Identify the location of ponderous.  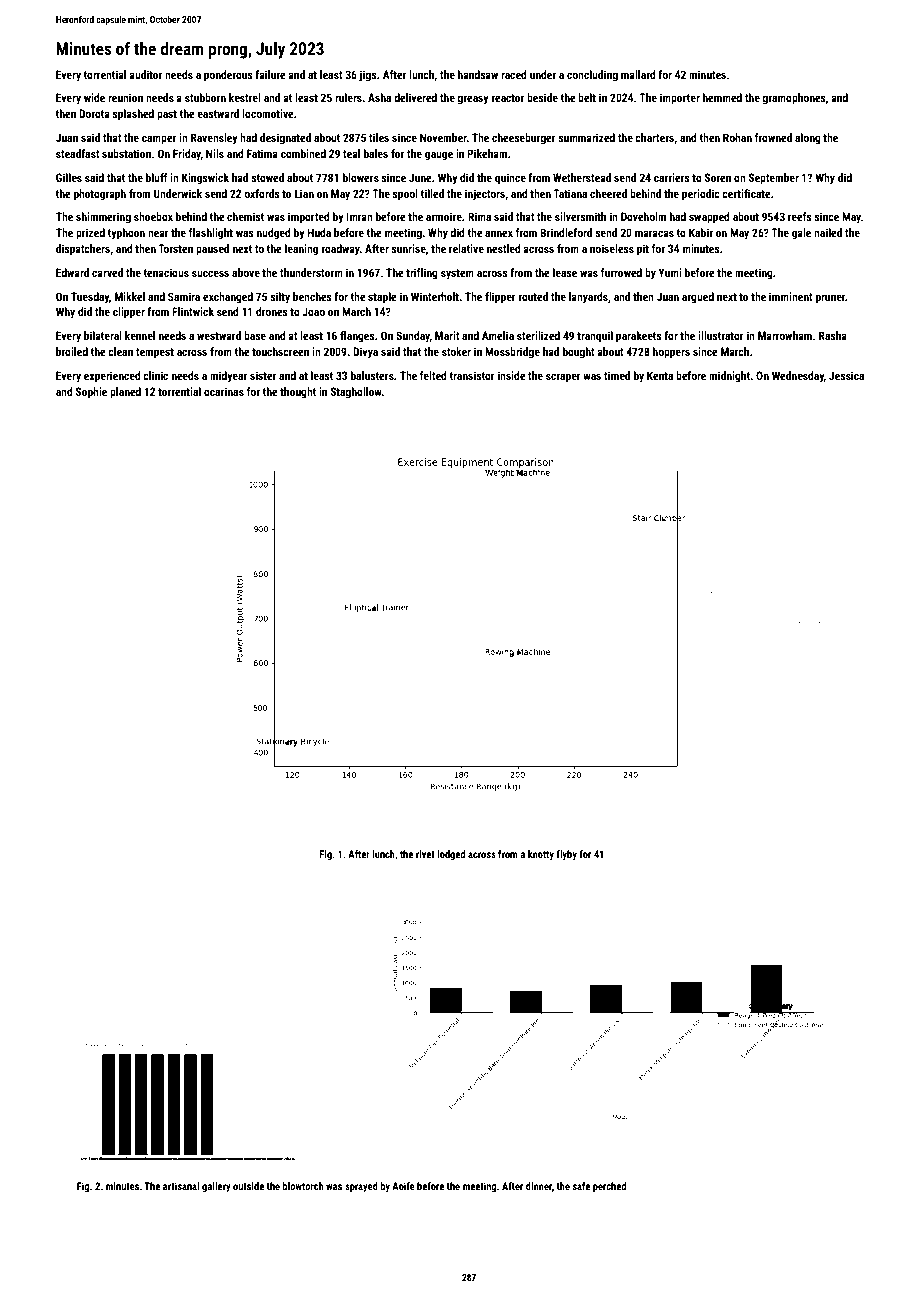
(228, 76).
